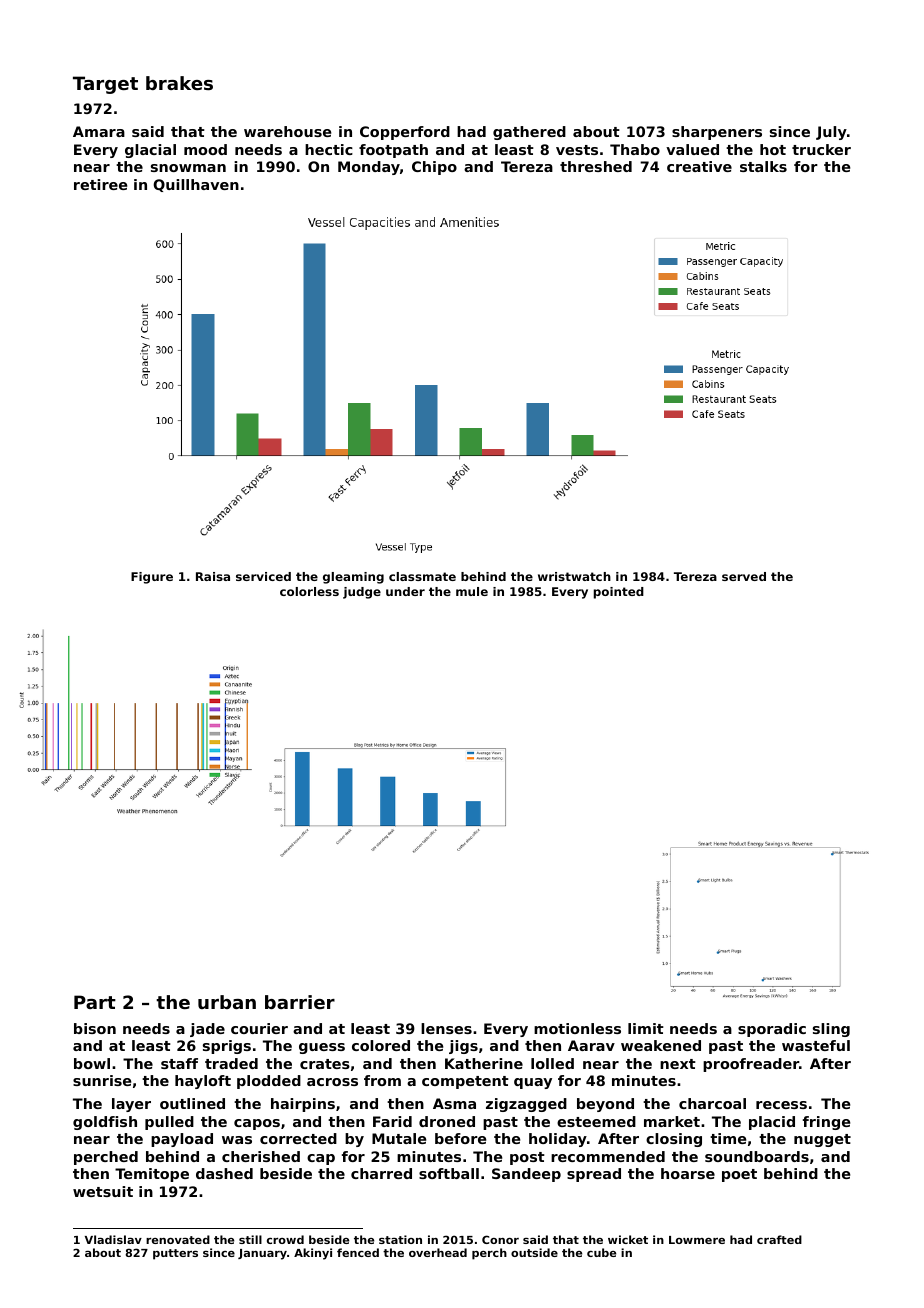  What do you see at coordinates (744, 576) in the screenshot?
I see `served` at bounding box center [744, 576].
